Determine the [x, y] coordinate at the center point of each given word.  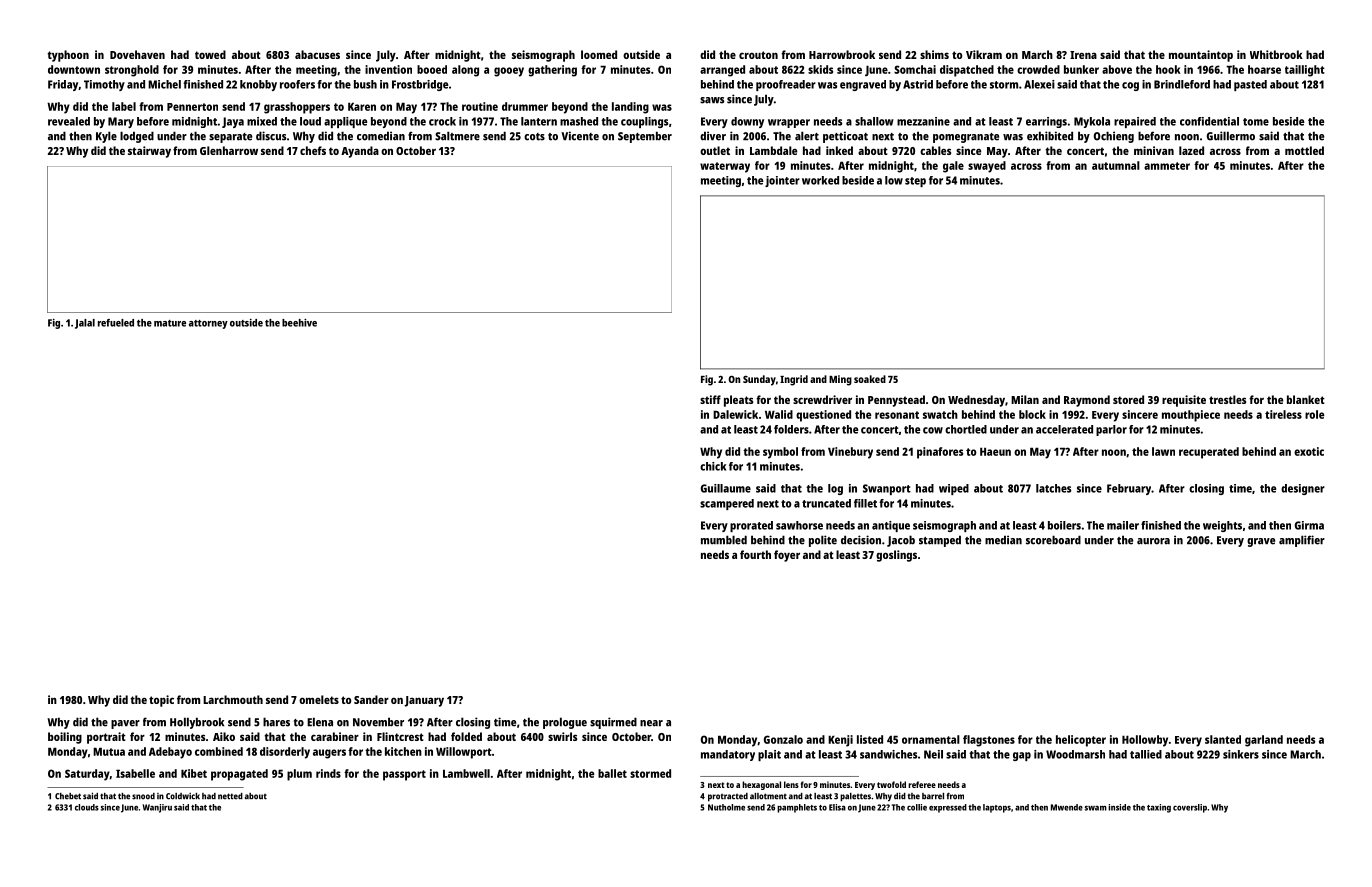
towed [210, 54]
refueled [116, 323]
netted [230, 796]
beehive [299, 322]
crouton [758, 55]
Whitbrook [1276, 54]
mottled [1304, 150]
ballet [612, 773]
